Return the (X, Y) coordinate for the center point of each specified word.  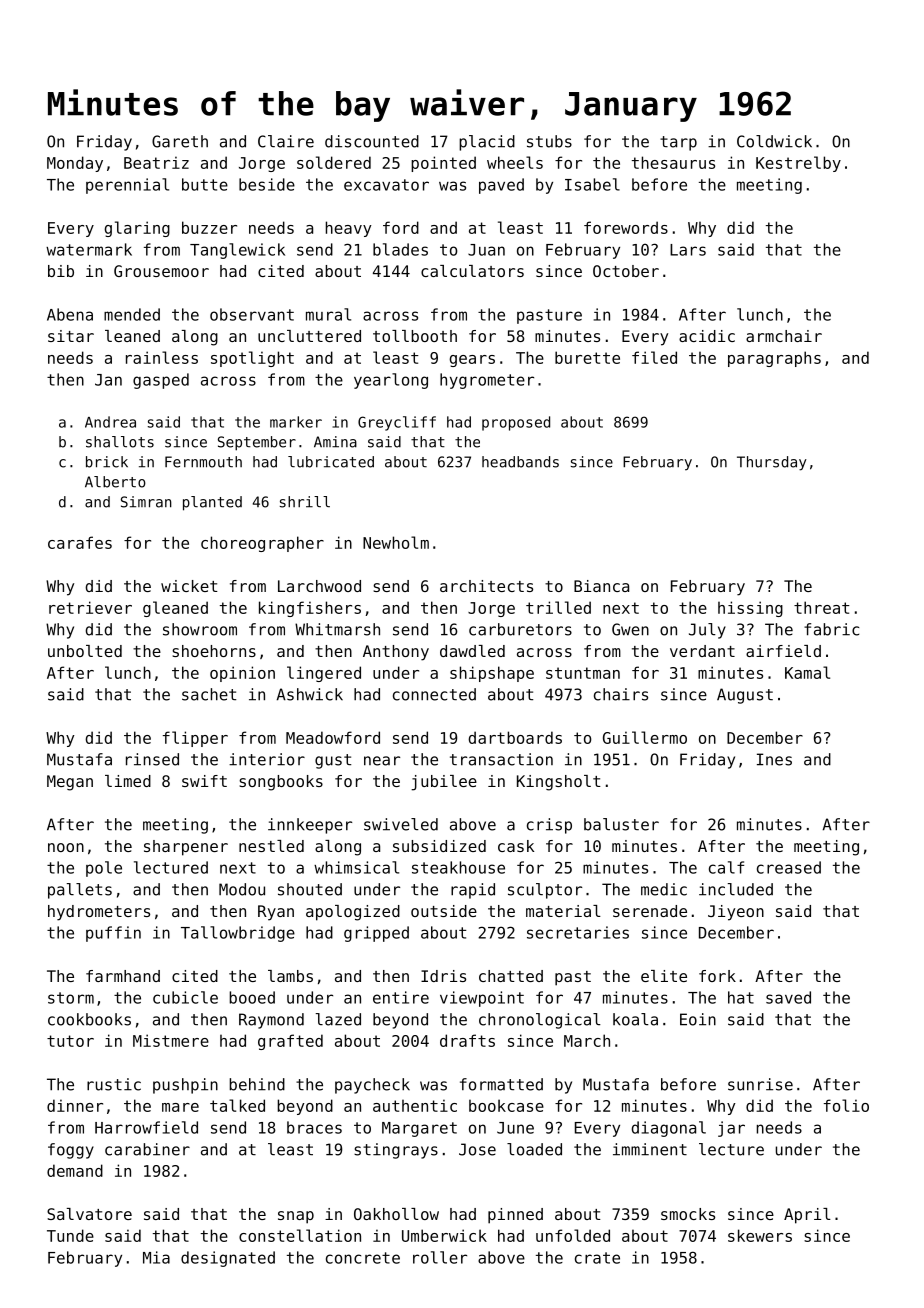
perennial (127, 186)
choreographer (262, 544)
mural (328, 314)
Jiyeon (736, 913)
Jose (477, 1149)
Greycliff (397, 423)
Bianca (601, 586)
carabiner (147, 1149)
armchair (784, 336)
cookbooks (89, 1019)
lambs (290, 976)
